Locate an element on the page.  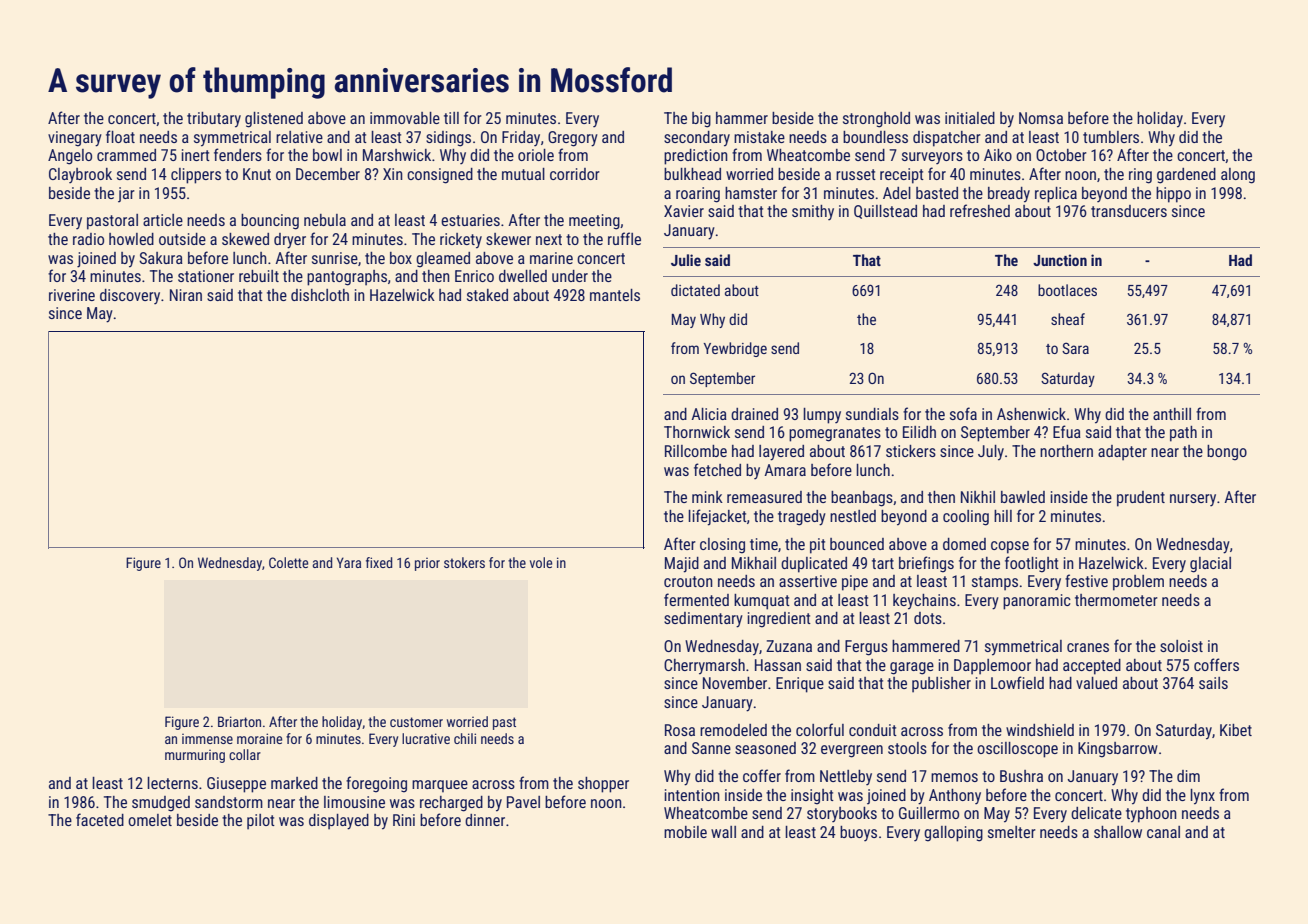
Yara is located at coordinates (349, 562).
